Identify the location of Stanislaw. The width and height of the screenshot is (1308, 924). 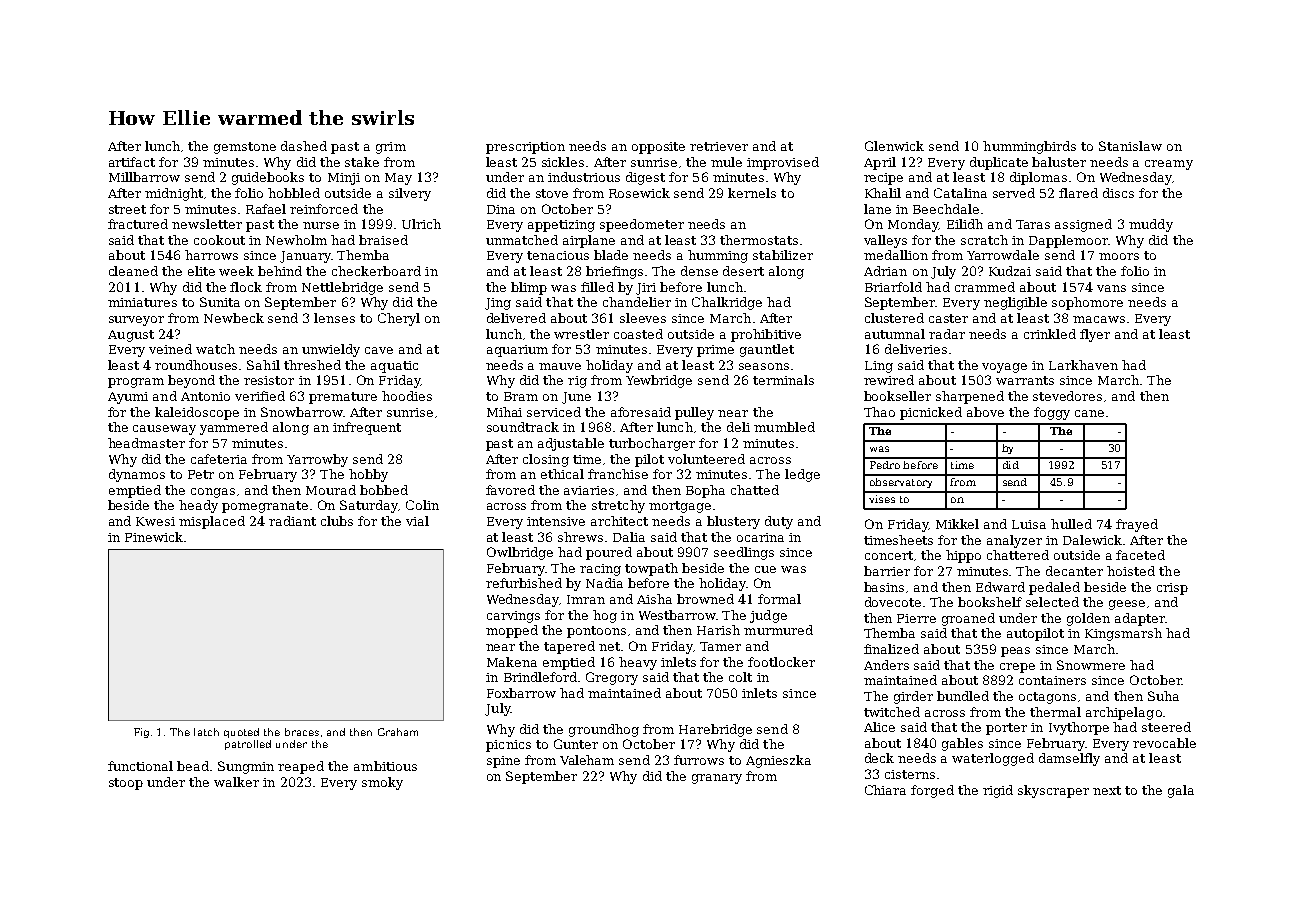
(1130, 146).
